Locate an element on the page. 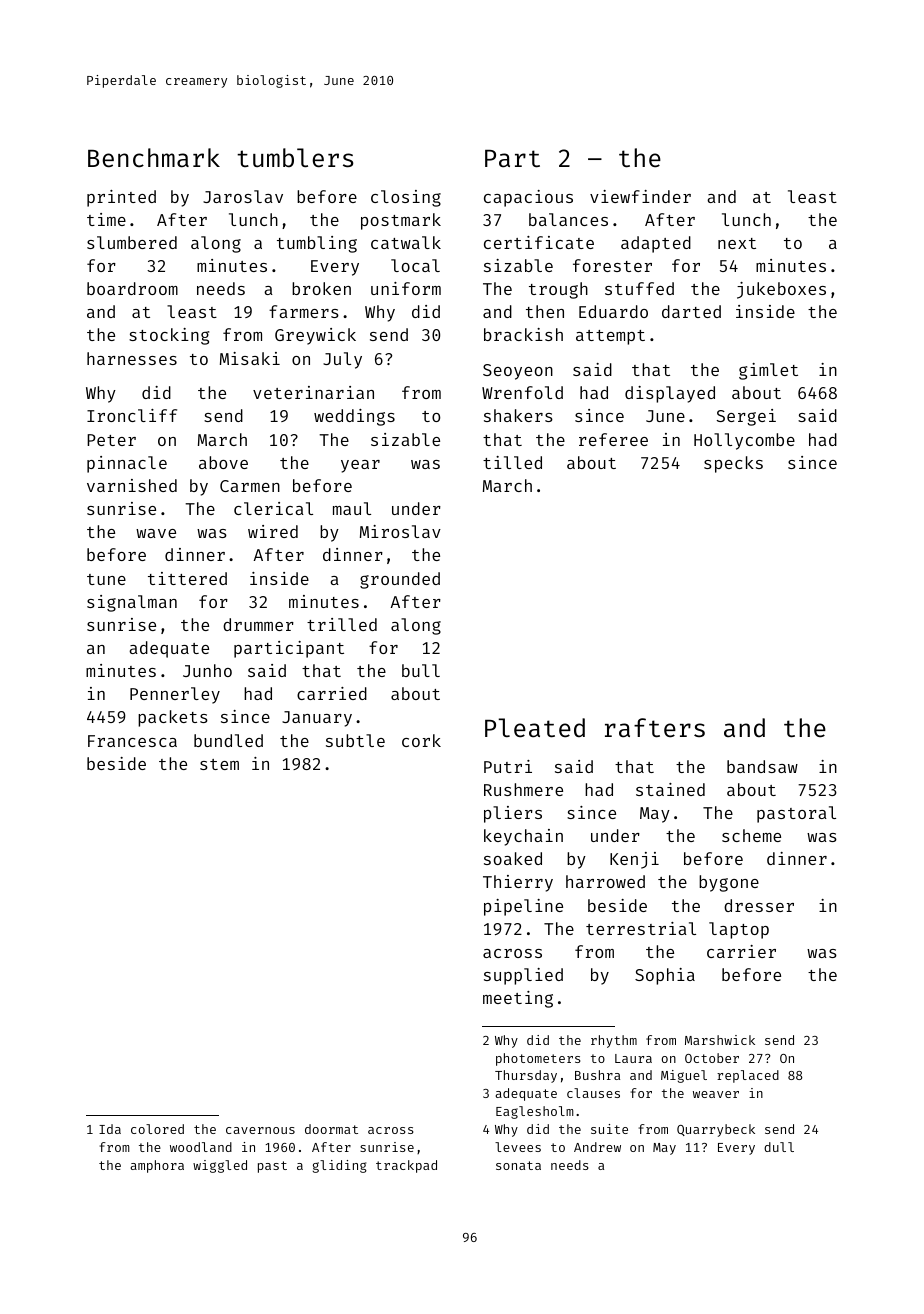 This image has width=924, height=1314. Hollycombe is located at coordinates (744, 441).
